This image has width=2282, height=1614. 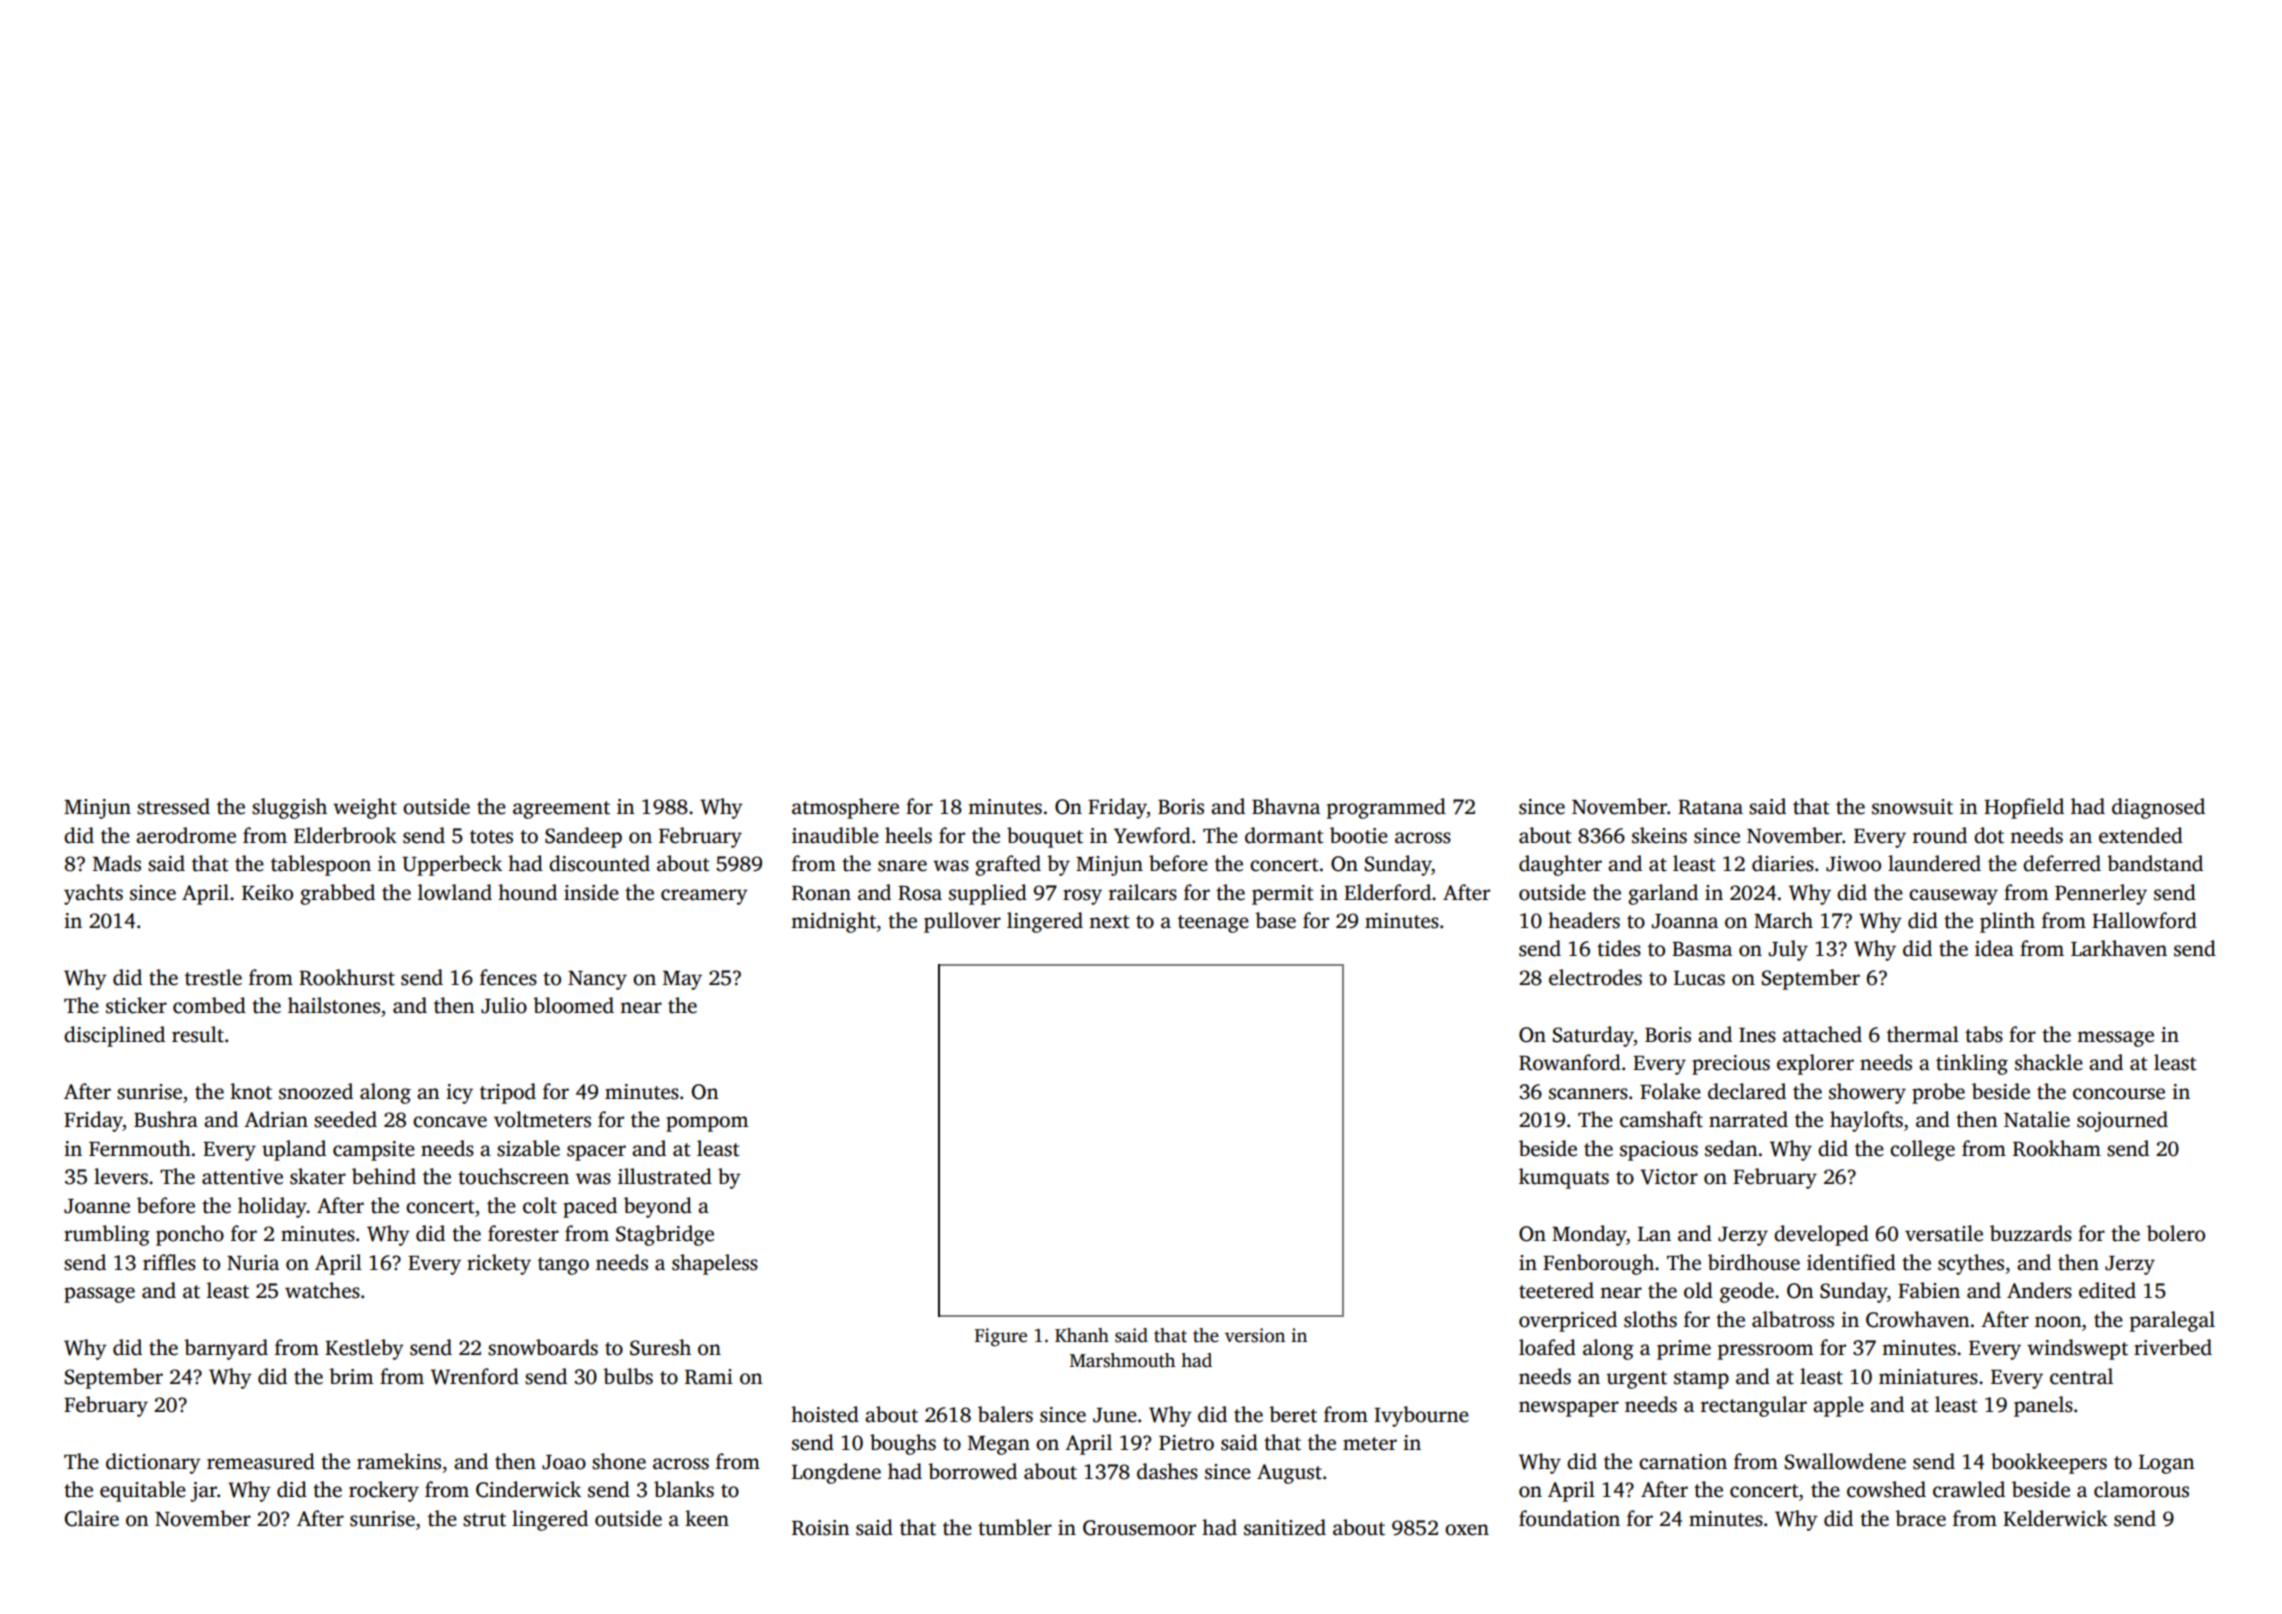 What do you see at coordinates (364, 1349) in the image?
I see `Kestleby` at bounding box center [364, 1349].
